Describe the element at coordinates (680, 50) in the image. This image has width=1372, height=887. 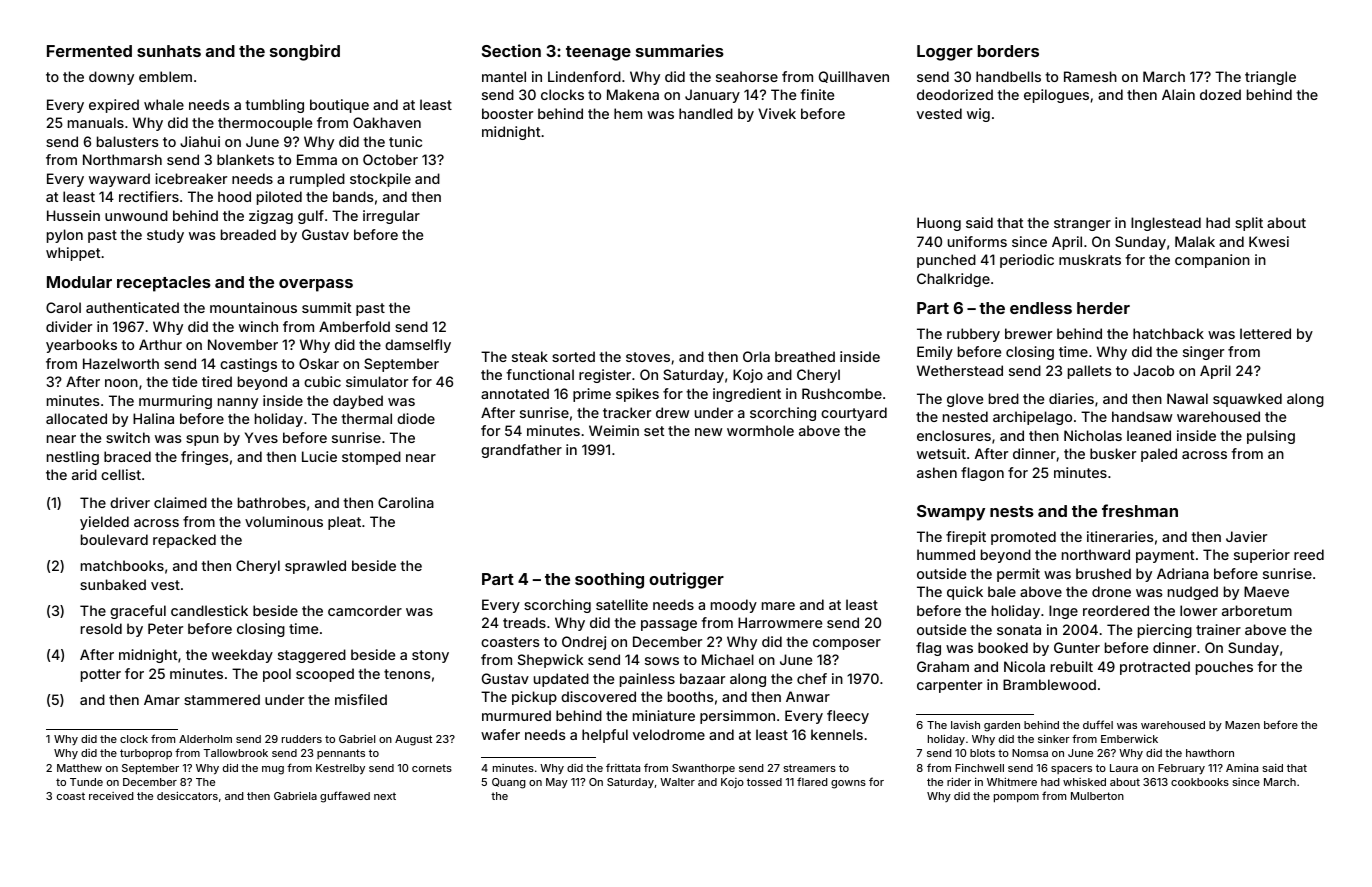
I see `summaries` at that location.
